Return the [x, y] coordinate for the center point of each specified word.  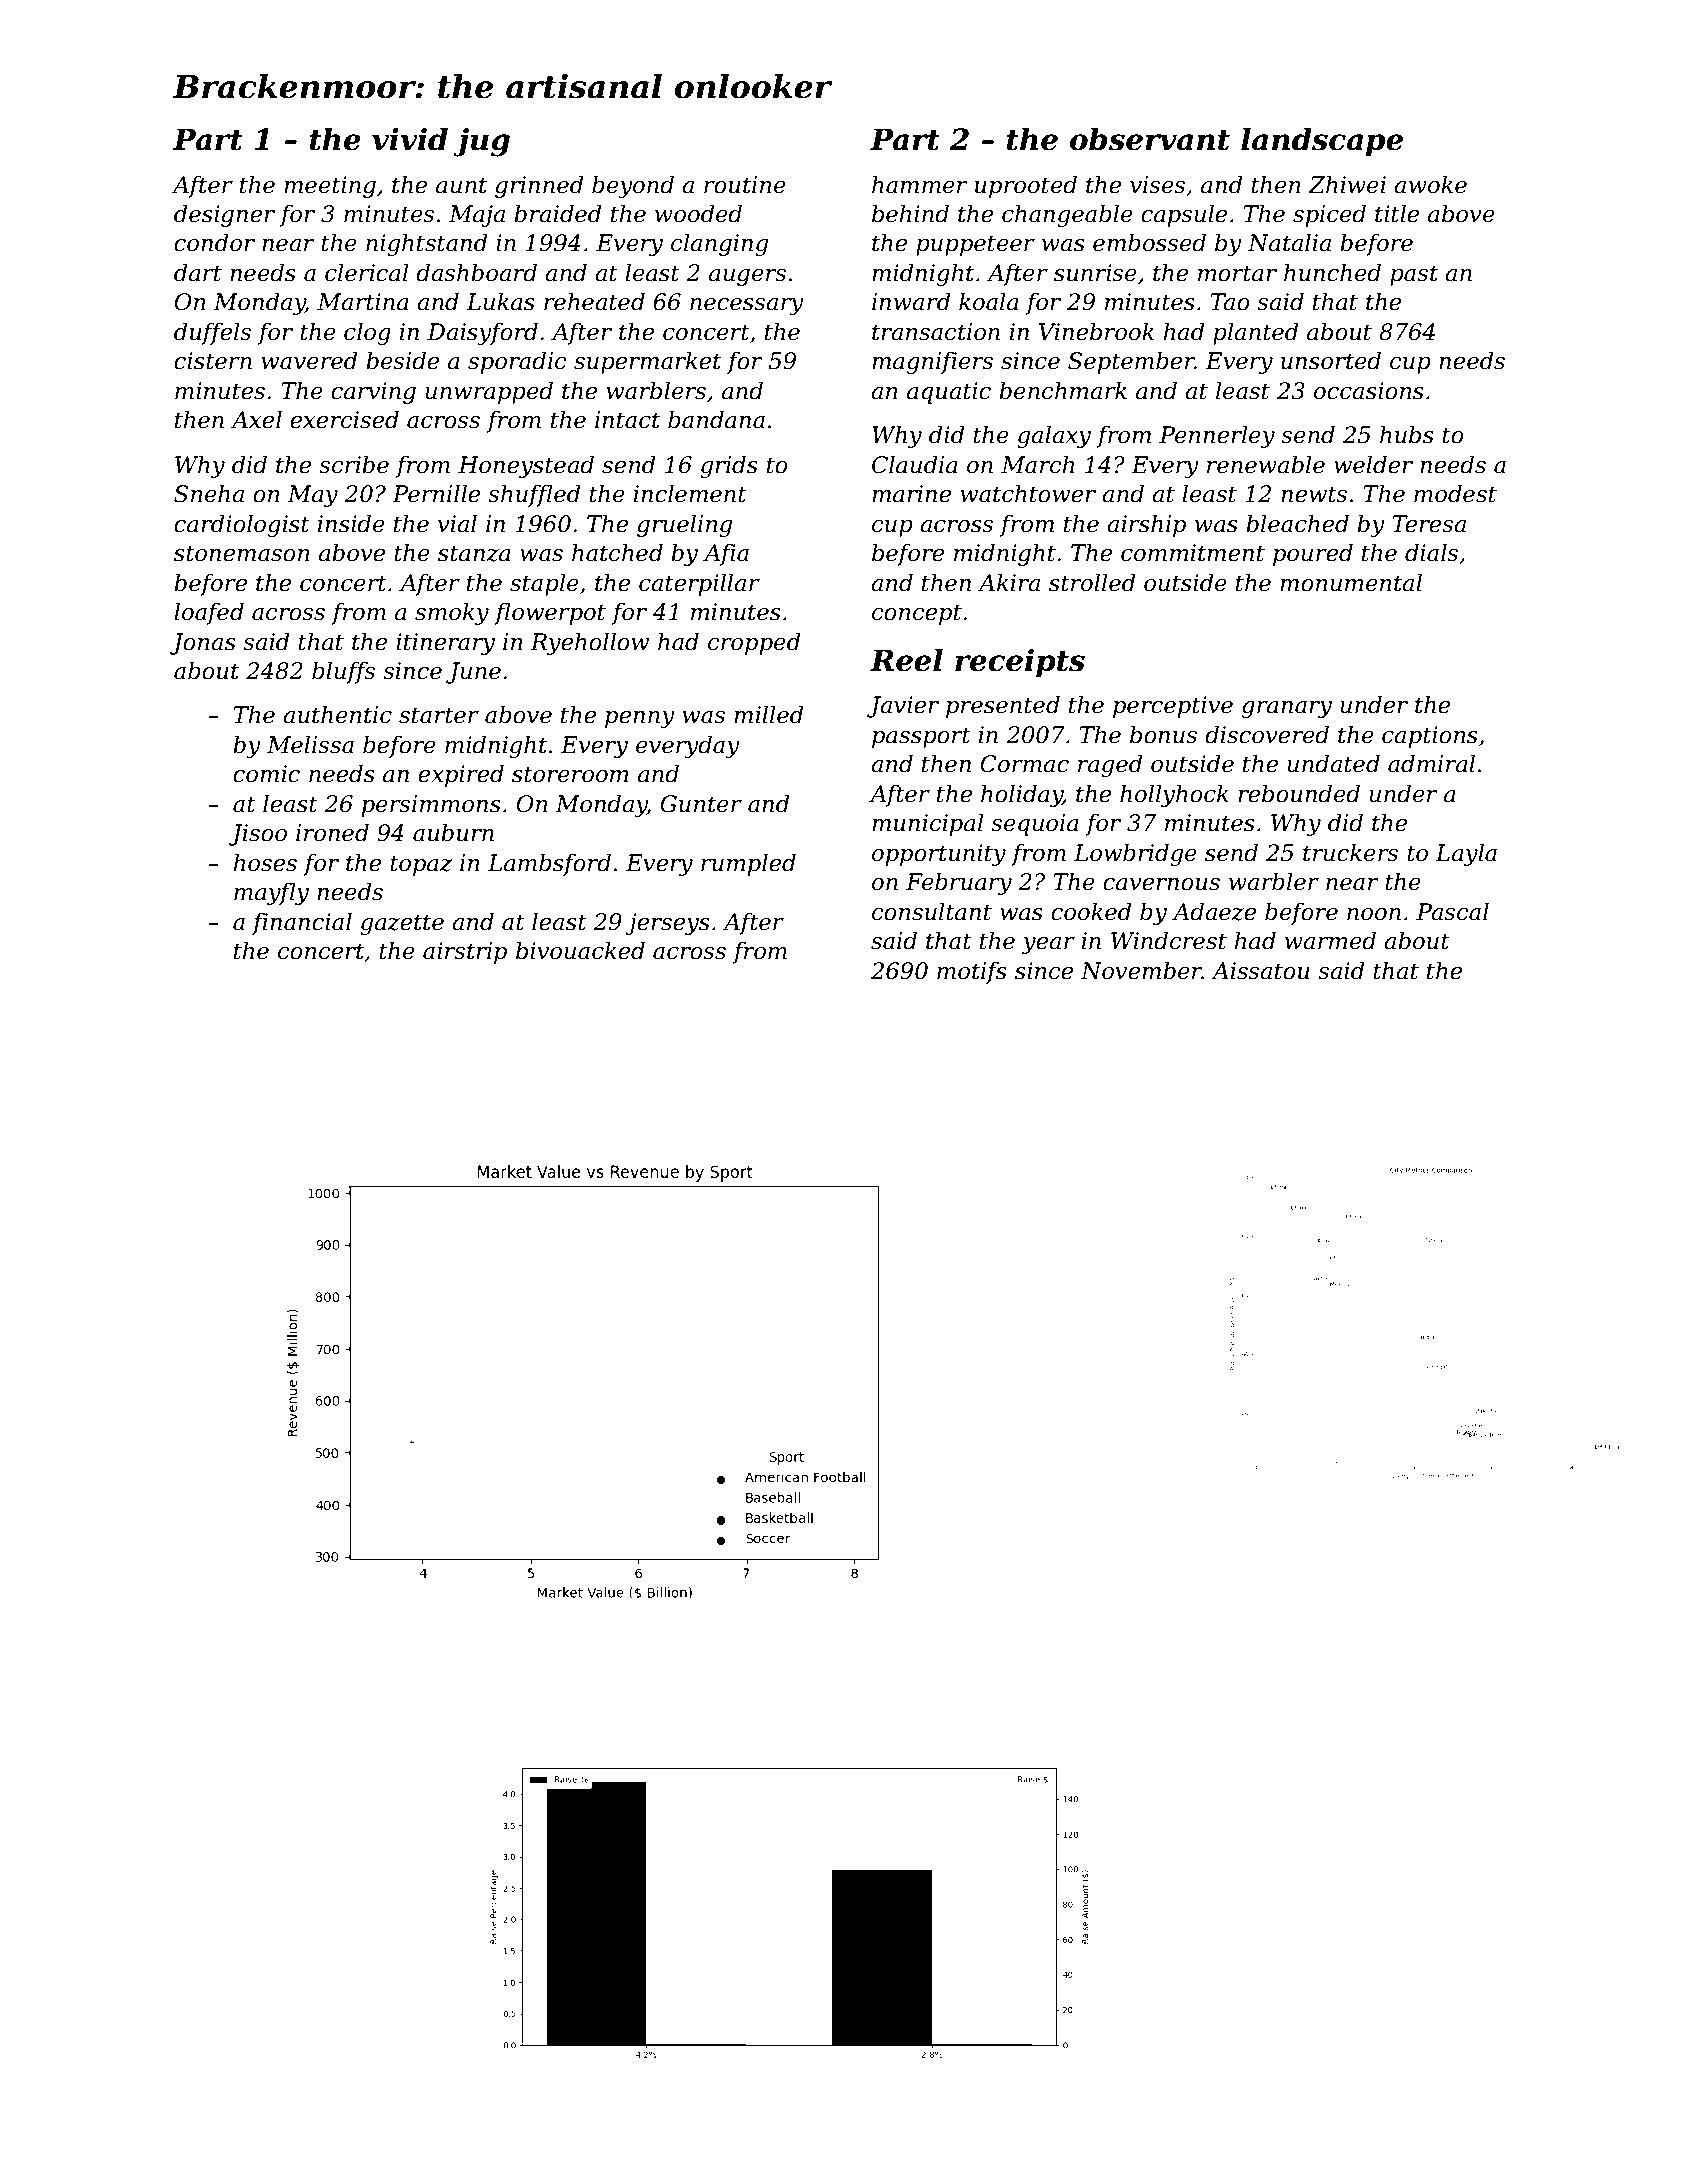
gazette [402, 924]
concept [917, 614]
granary [1287, 709]
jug [482, 142]
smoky [452, 613]
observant [1150, 139]
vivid [410, 139]
